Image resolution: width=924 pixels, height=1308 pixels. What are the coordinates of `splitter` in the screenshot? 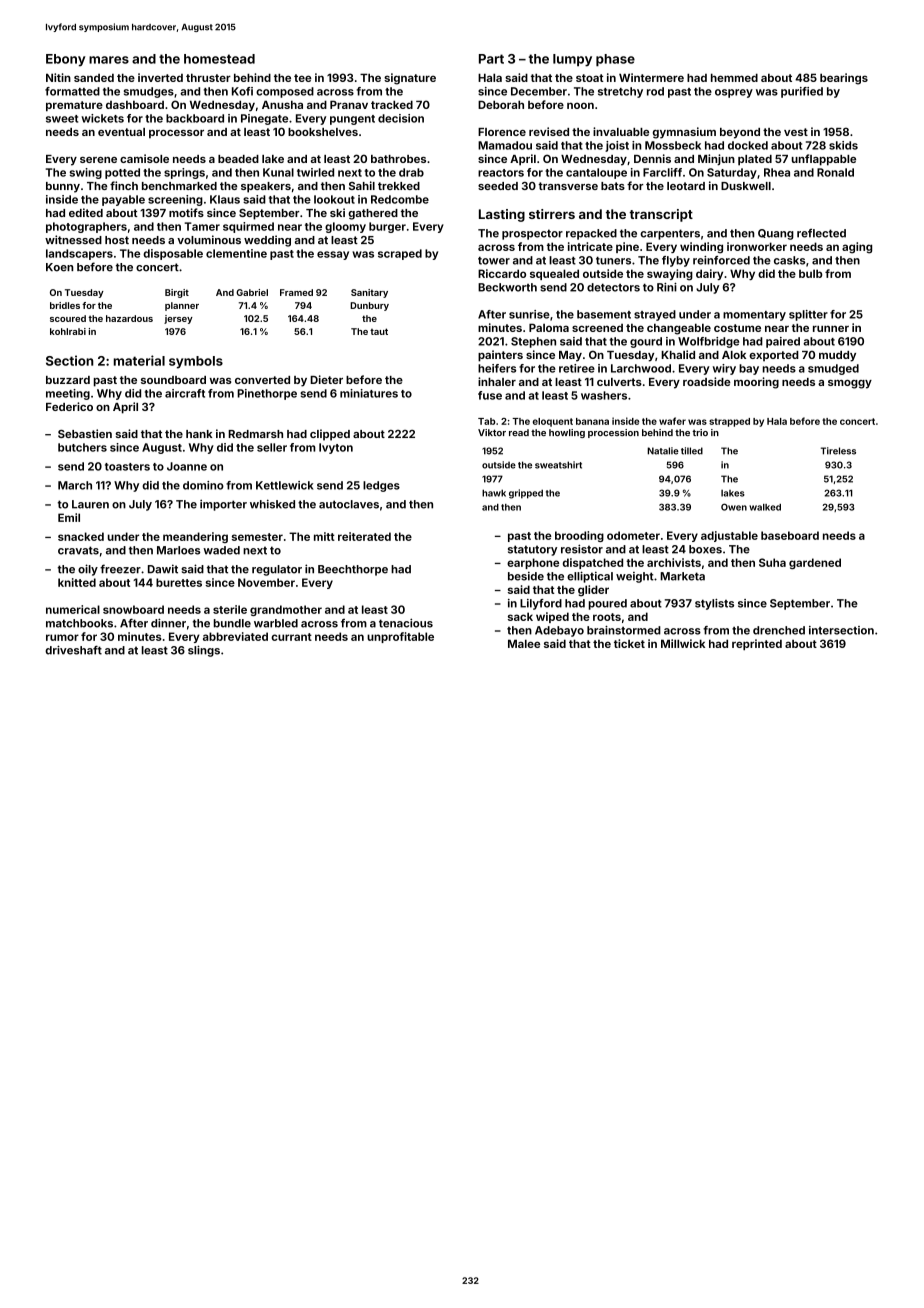 It's located at (808, 315).
